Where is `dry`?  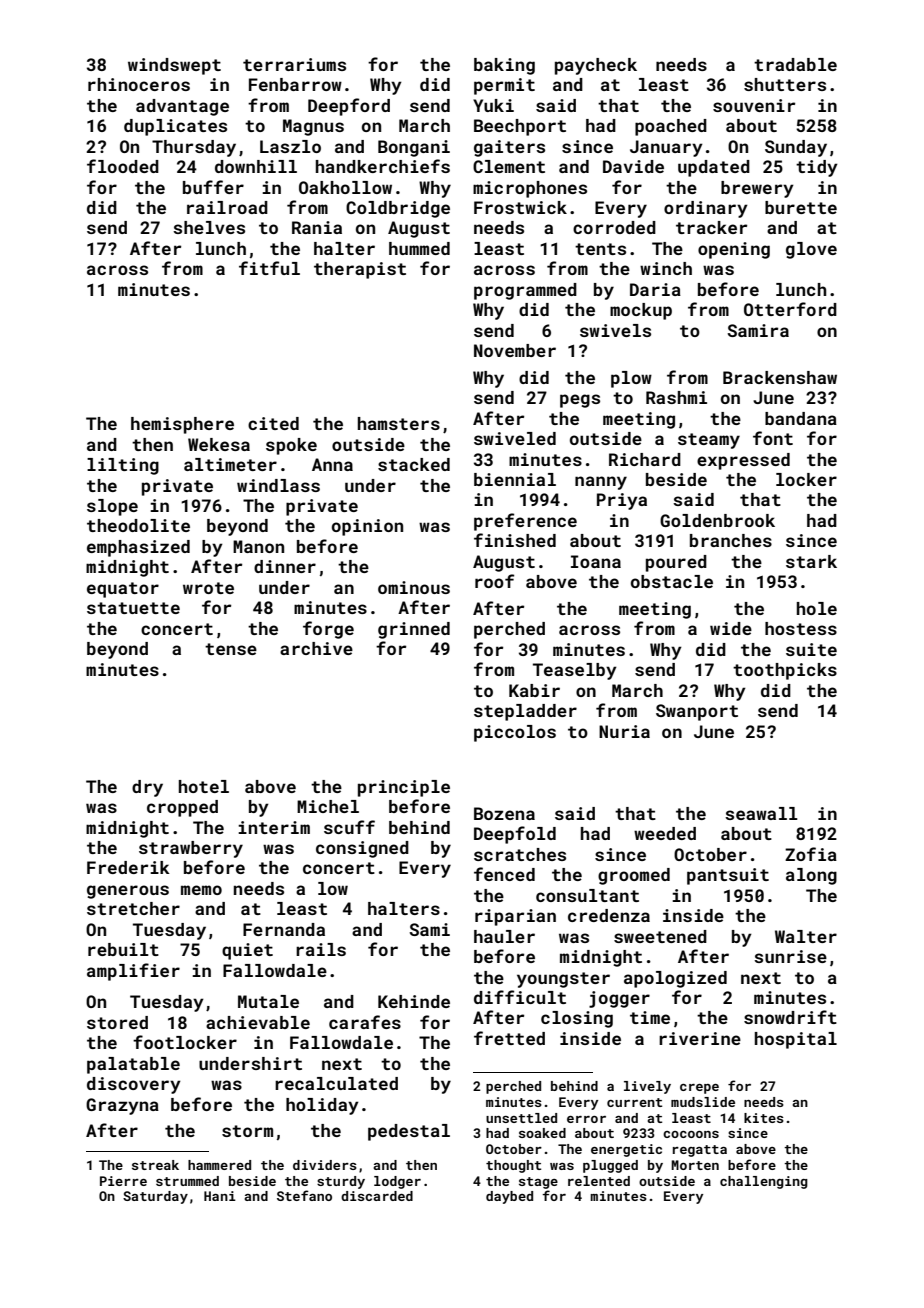 dry is located at coordinates (147, 788).
